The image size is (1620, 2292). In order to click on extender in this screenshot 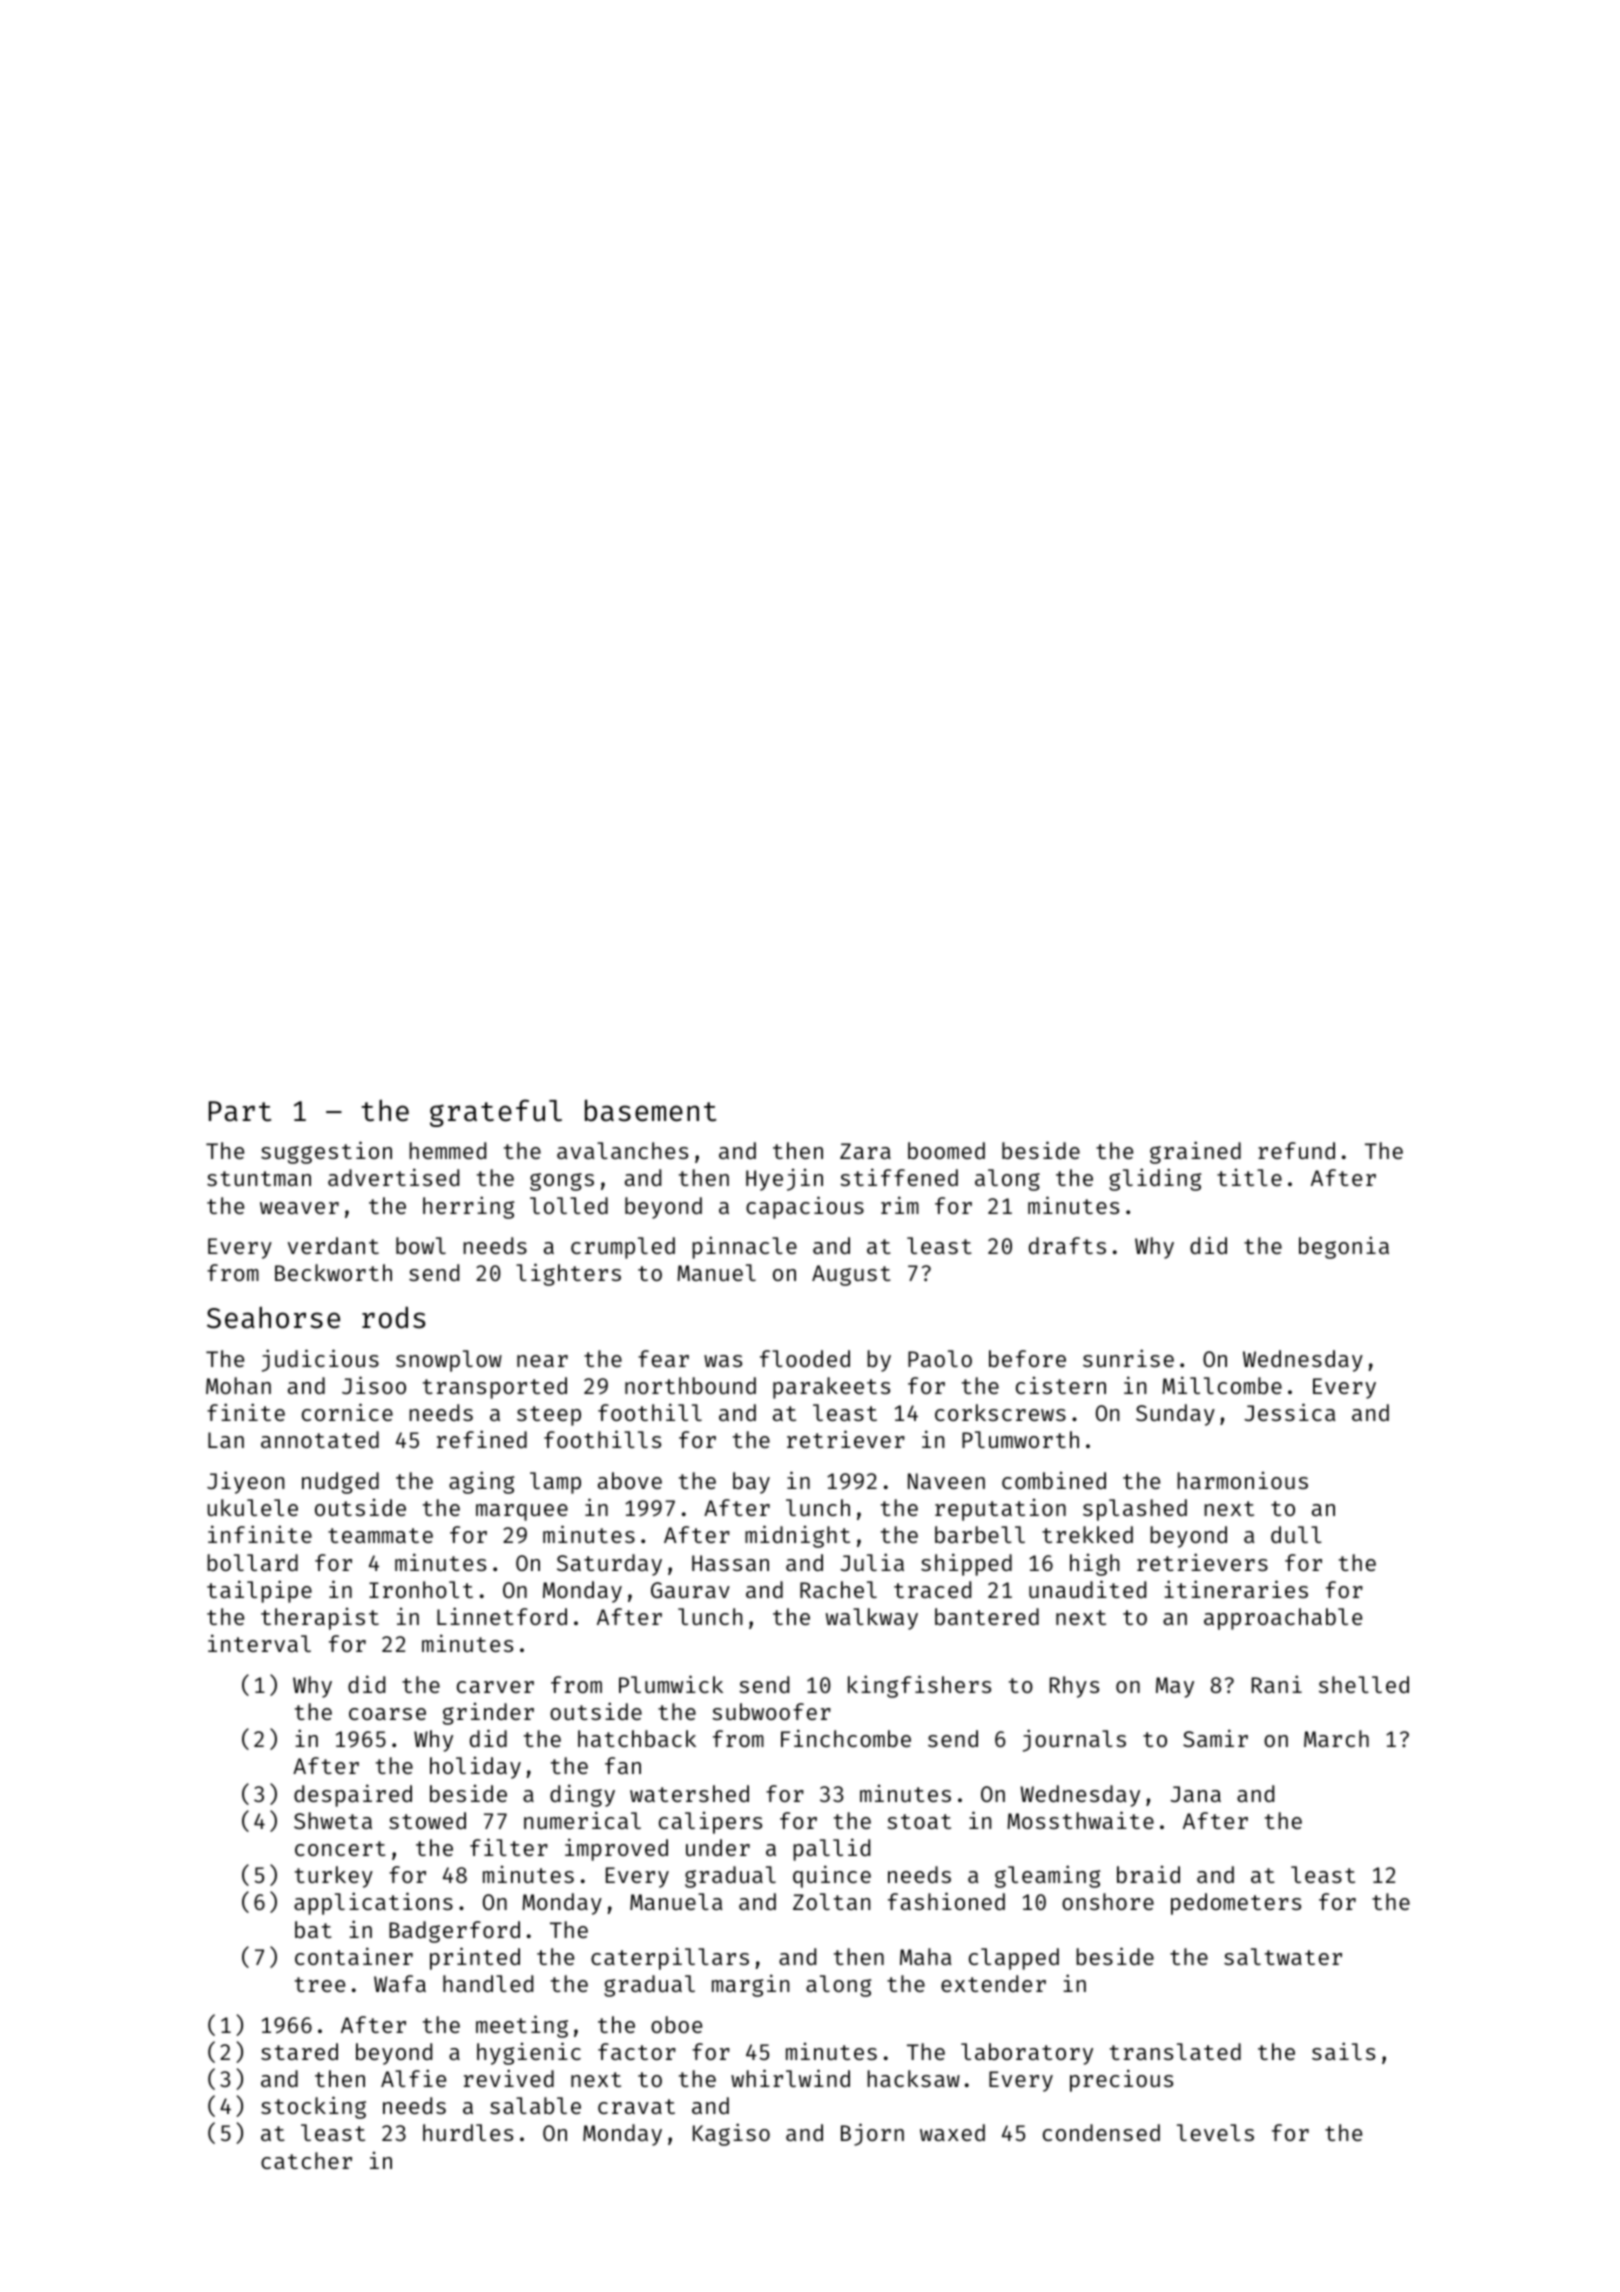, I will do `click(993, 1983)`.
